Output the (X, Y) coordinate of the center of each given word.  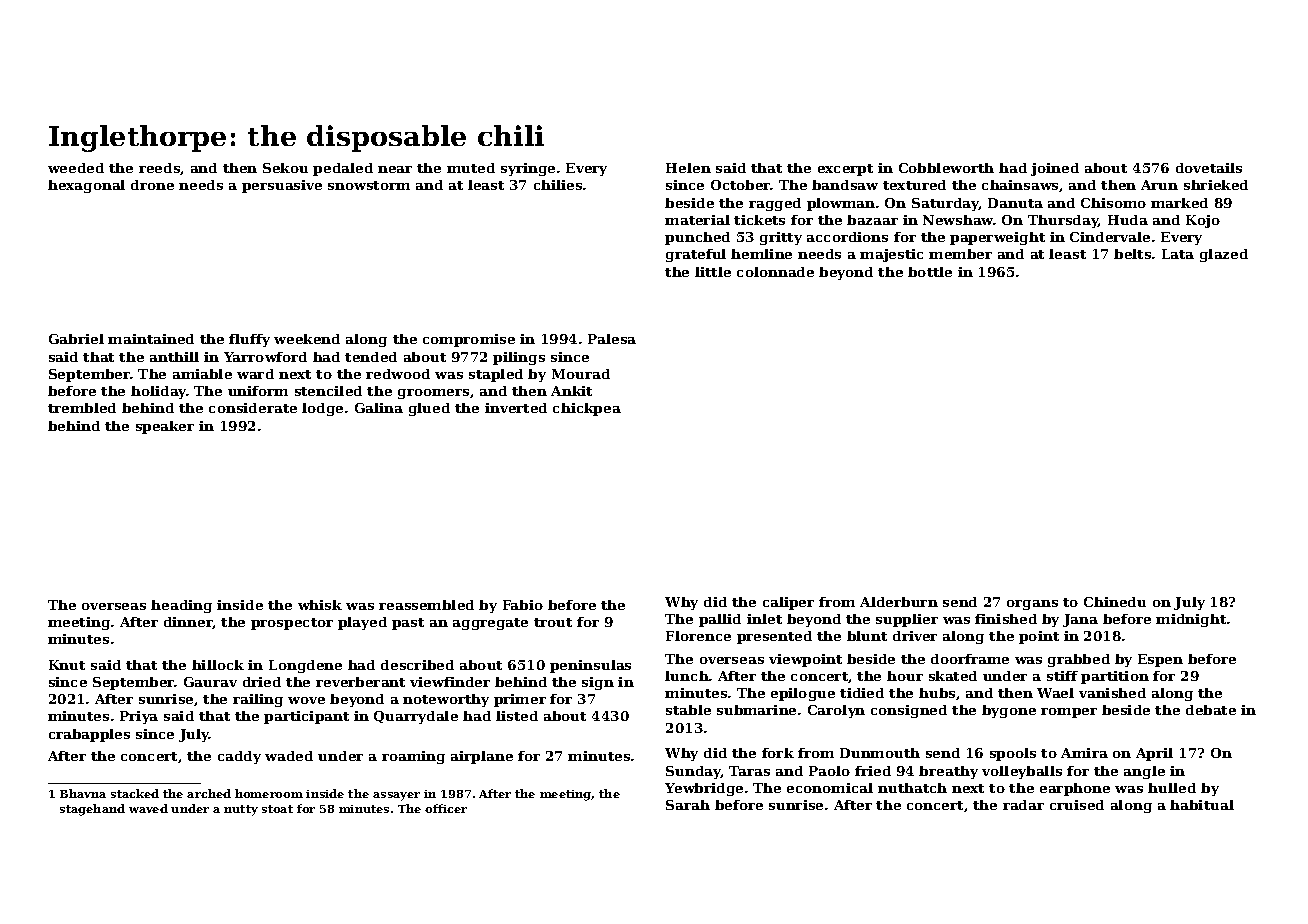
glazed (1224, 255)
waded (289, 756)
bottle (930, 272)
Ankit (571, 391)
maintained (151, 339)
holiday (159, 392)
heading (181, 606)
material (697, 220)
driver (915, 636)
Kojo (1203, 221)
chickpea (587, 409)
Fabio (523, 605)
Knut (67, 665)
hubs (937, 693)
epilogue (803, 694)
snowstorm (369, 185)
